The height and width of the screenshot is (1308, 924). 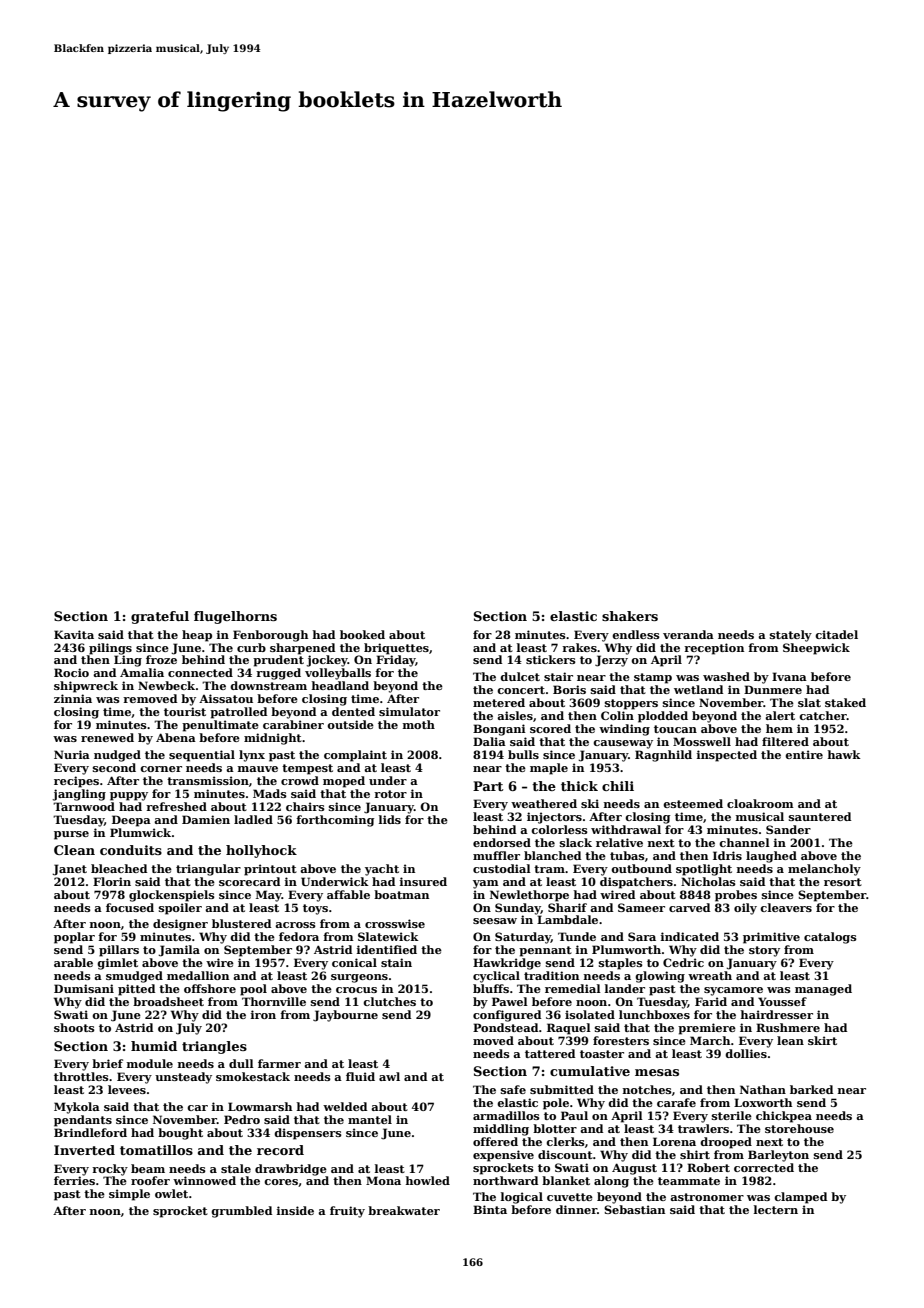 I want to click on yacht, so click(x=382, y=870).
